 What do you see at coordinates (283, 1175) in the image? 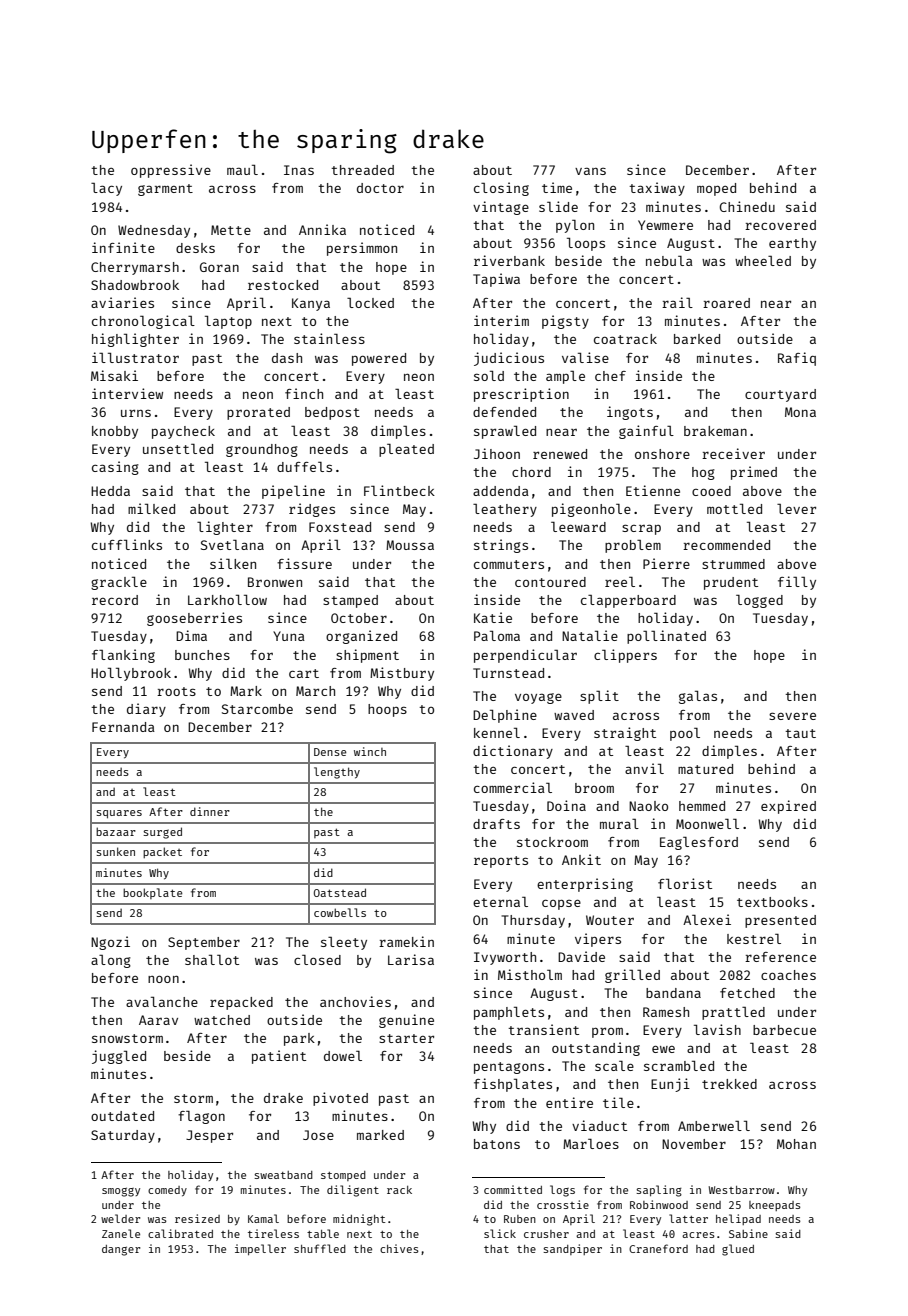
I see `sweatband` at bounding box center [283, 1175].
